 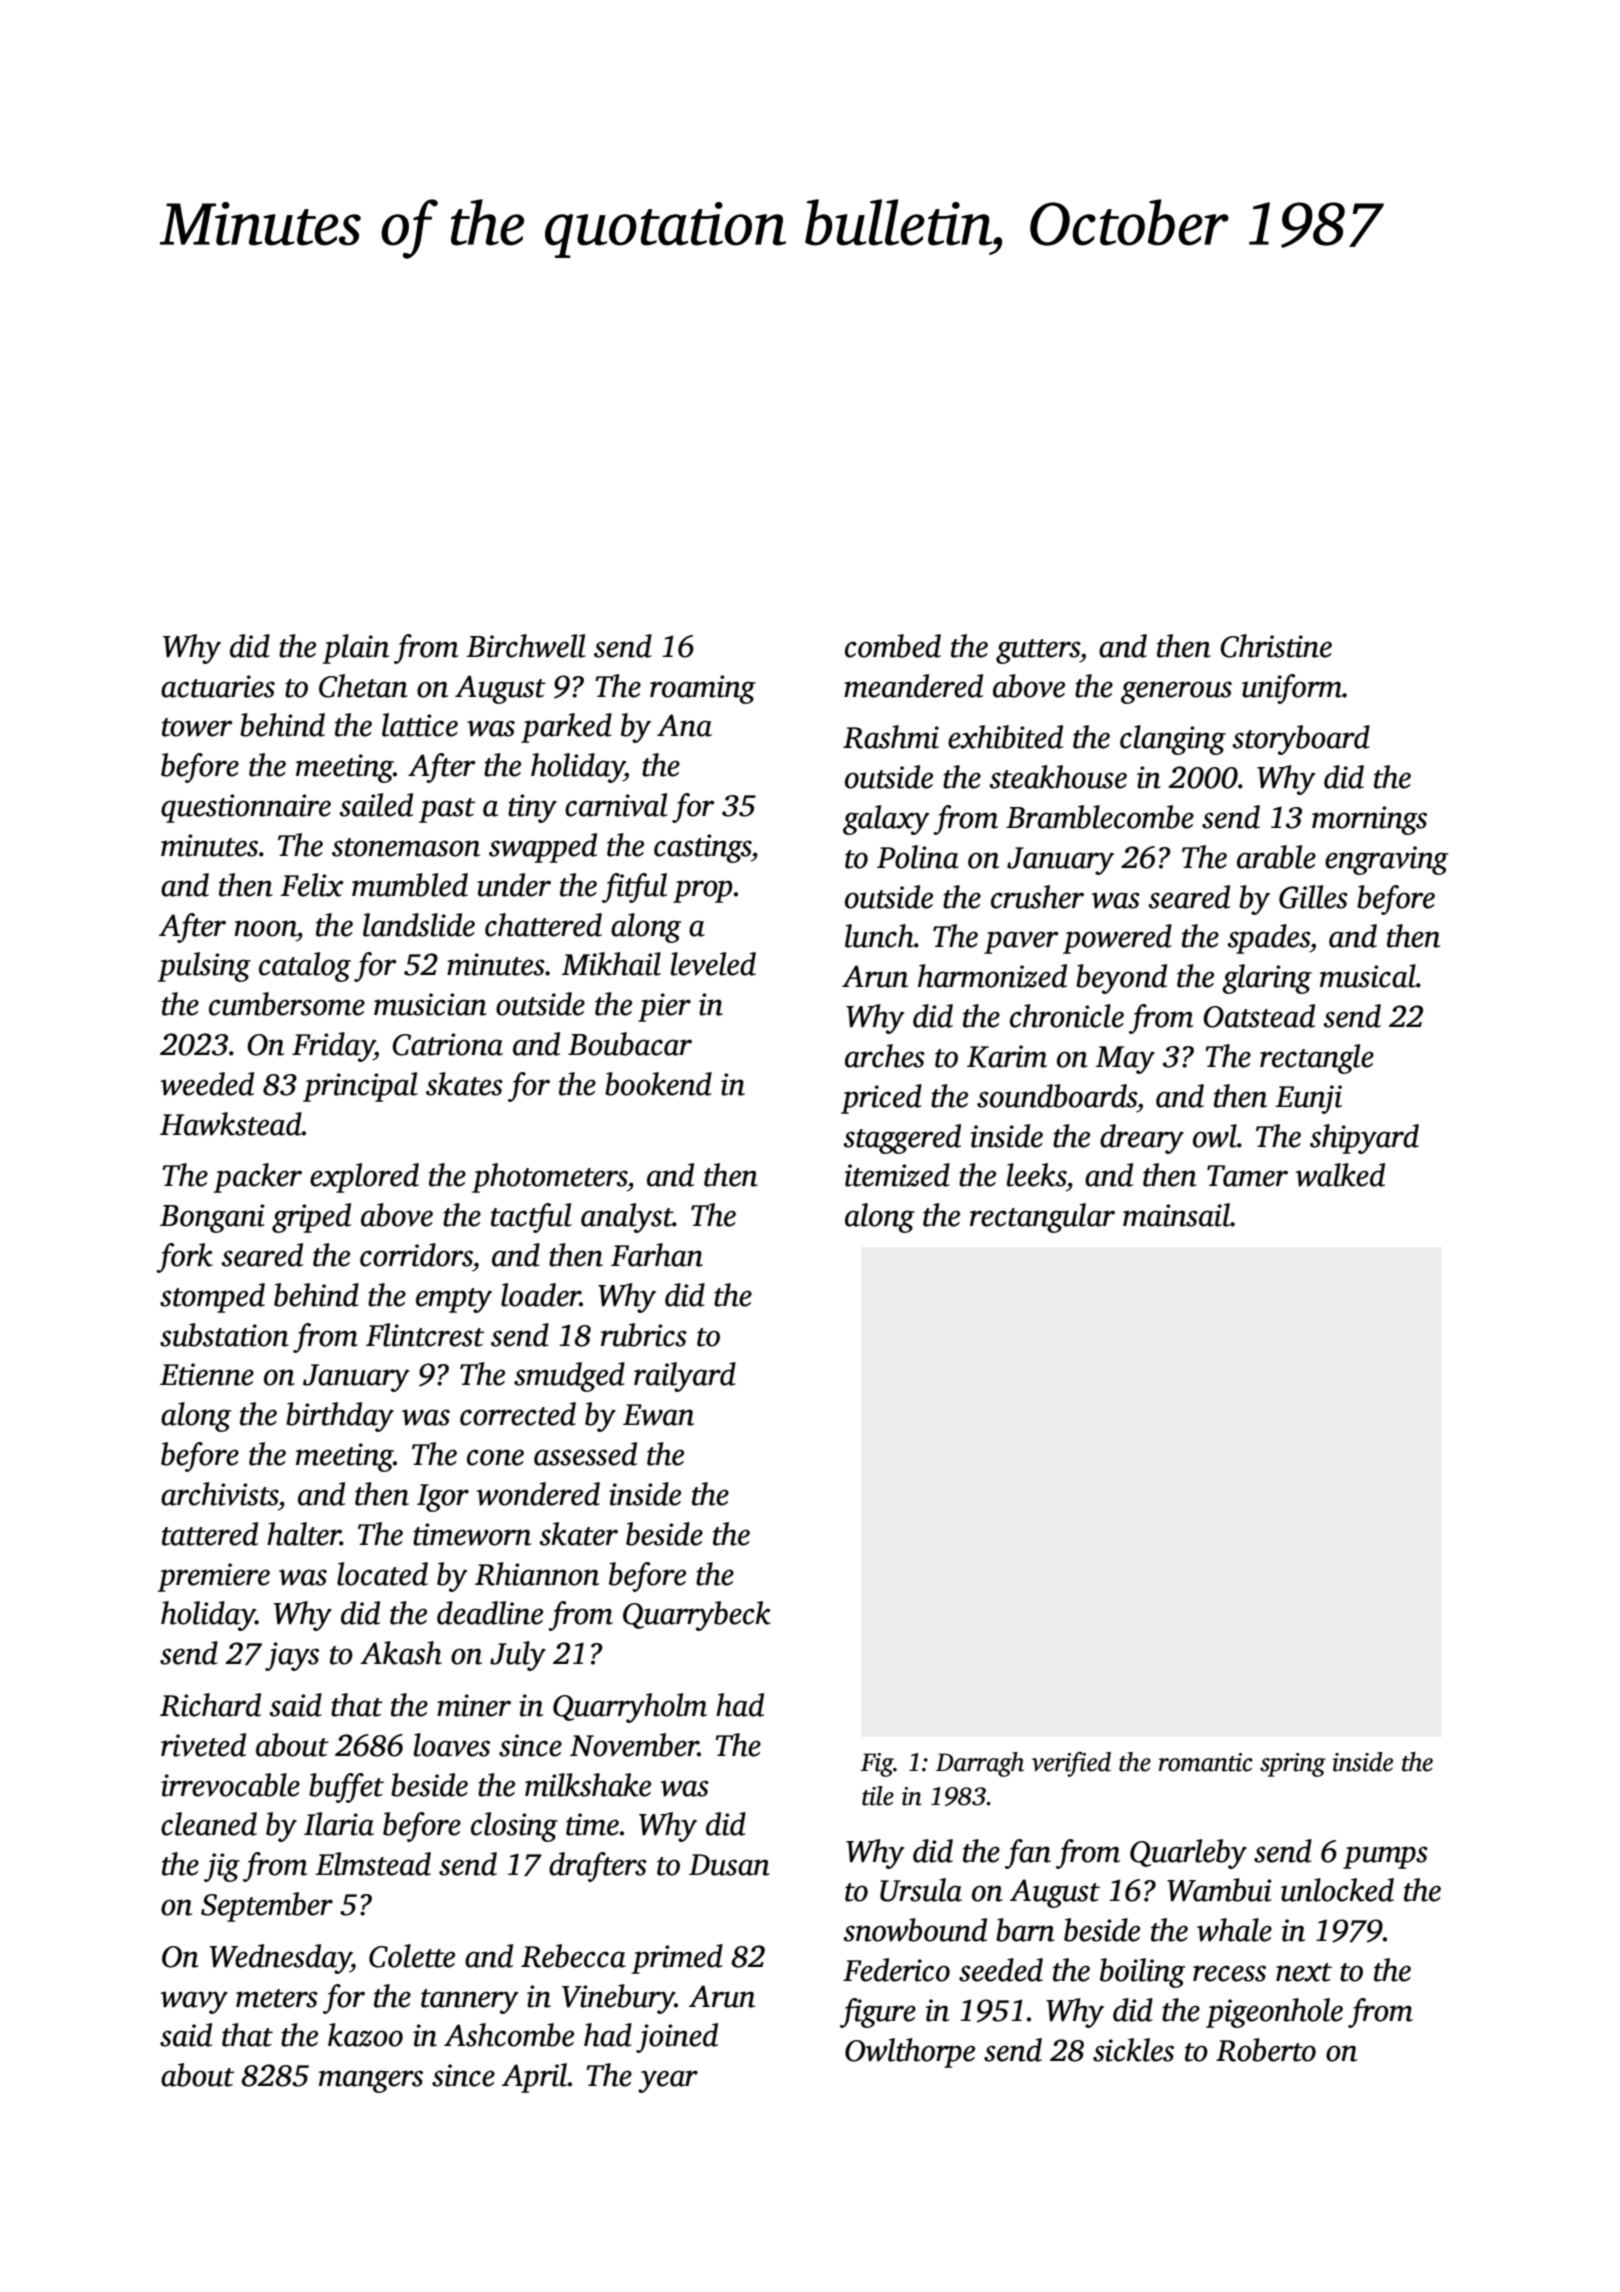 What do you see at coordinates (464, 1084) in the image?
I see `skates` at bounding box center [464, 1084].
